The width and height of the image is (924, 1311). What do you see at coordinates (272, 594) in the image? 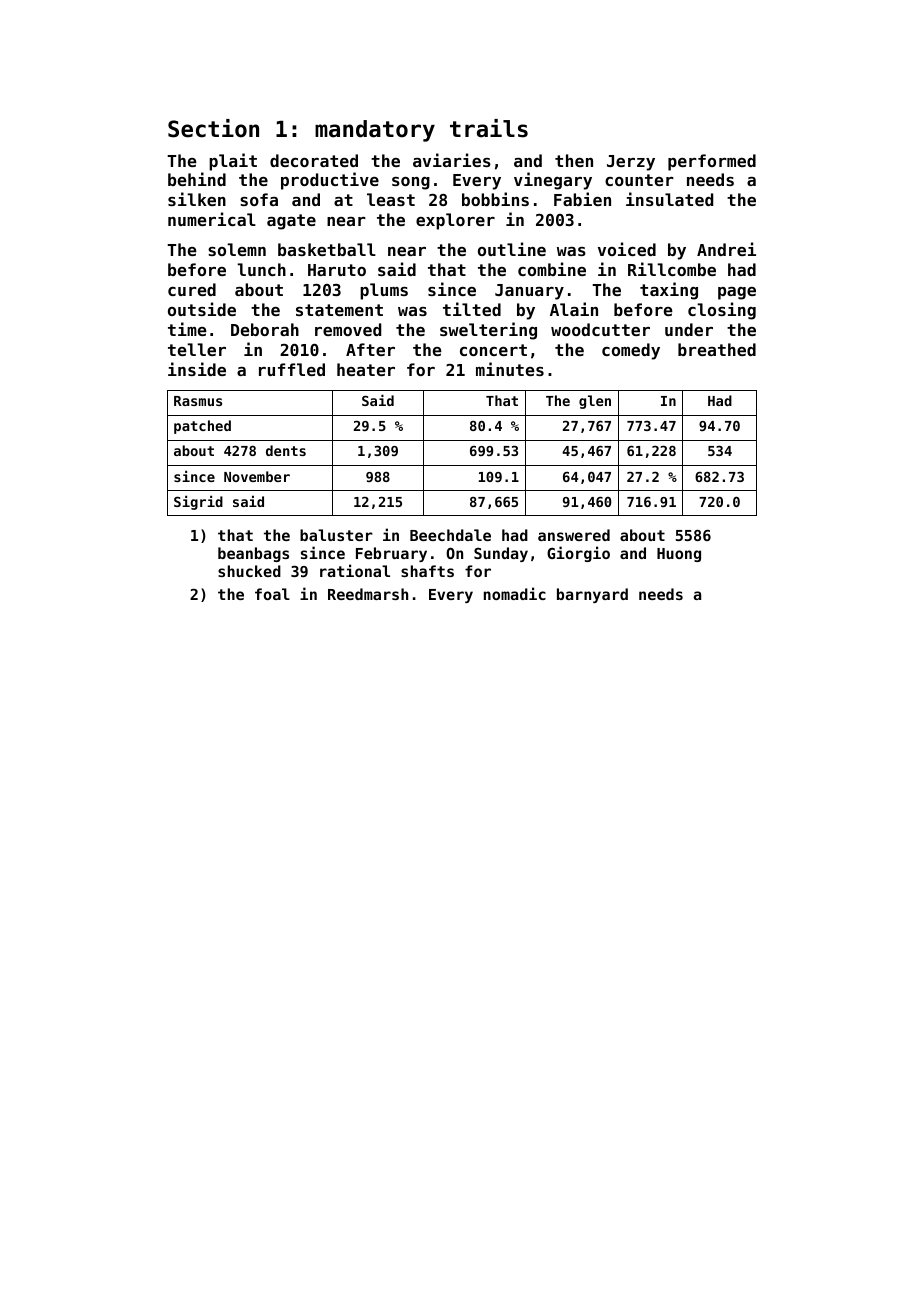
I see `foal` at bounding box center [272, 594].
